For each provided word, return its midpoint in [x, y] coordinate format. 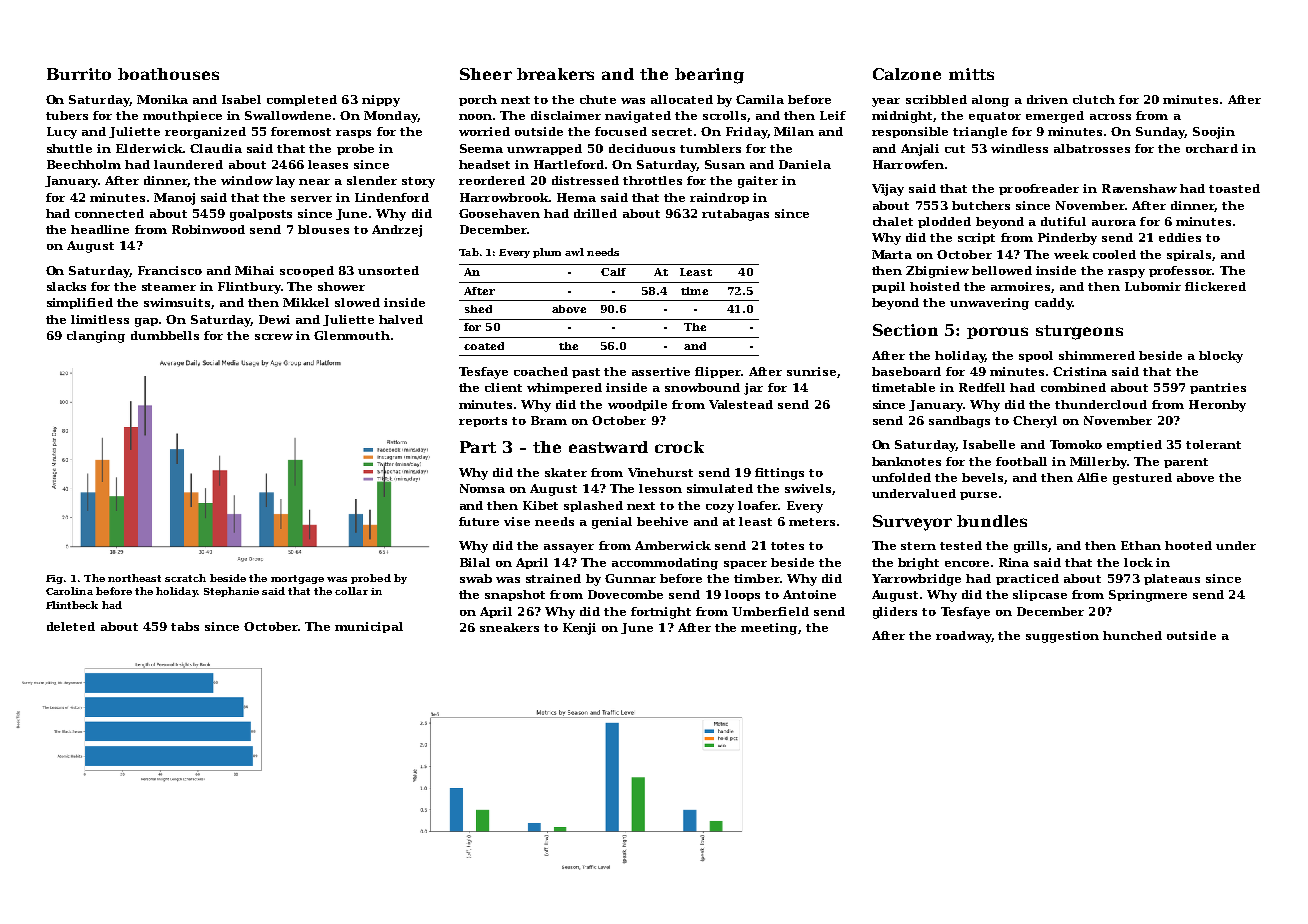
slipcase [1040, 595]
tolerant [1213, 444]
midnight [903, 117]
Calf [613, 272]
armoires [1020, 286]
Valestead [741, 404]
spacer [745, 565]
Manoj [174, 199]
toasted [1234, 188]
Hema [576, 197]
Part [478, 447]
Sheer [486, 74]
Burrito [79, 74]
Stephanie [231, 592]
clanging [96, 337]
